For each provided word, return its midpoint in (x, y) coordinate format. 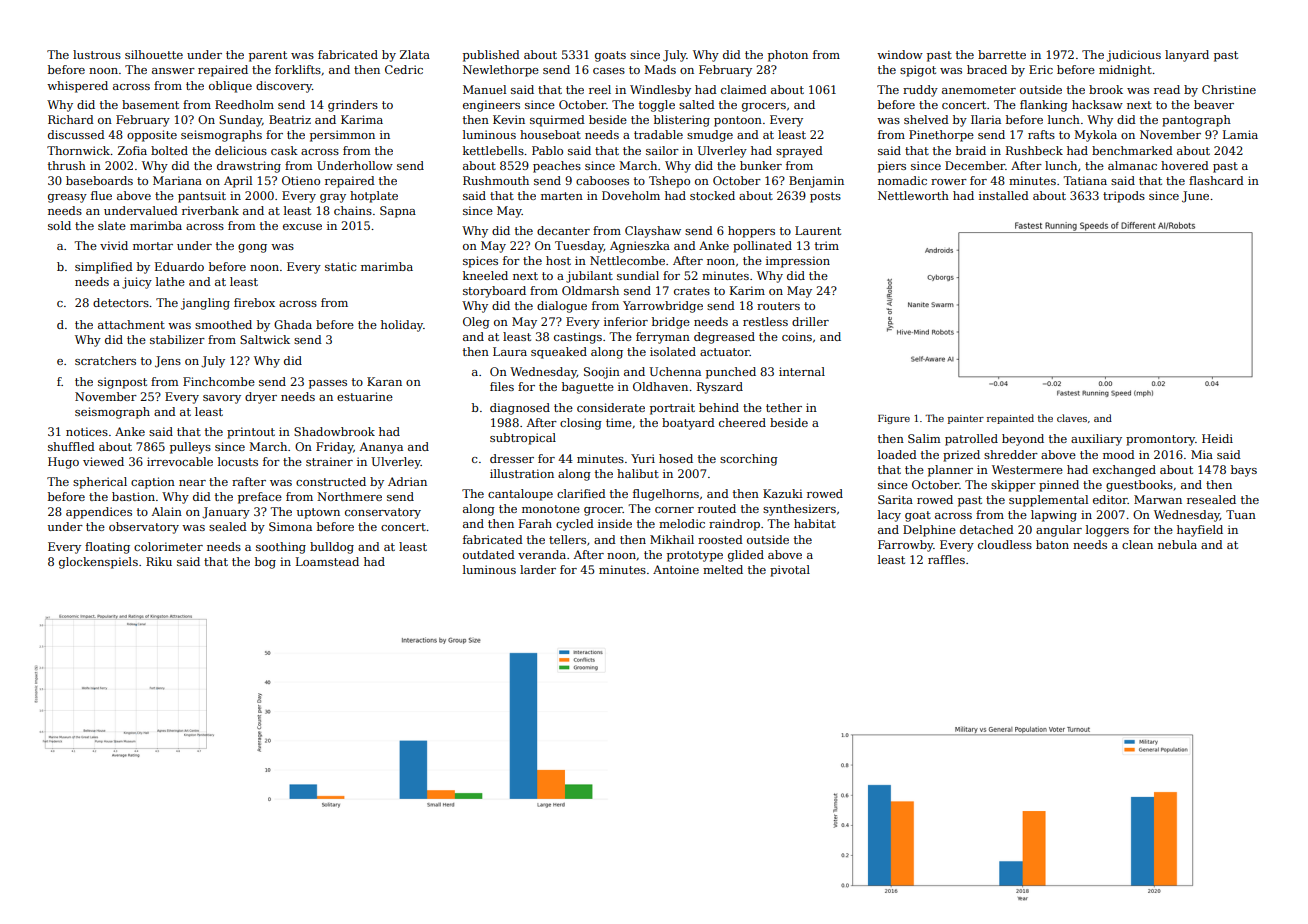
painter (966, 419)
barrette (1002, 54)
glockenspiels (98, 563)
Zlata (415, 54)
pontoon (738, 121)
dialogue (562, 307)
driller (810, 321)
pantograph (1196, 121)
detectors (121, 302)
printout (251, 433)
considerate (611, 407)
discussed (76, 134)
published (491, 56)
